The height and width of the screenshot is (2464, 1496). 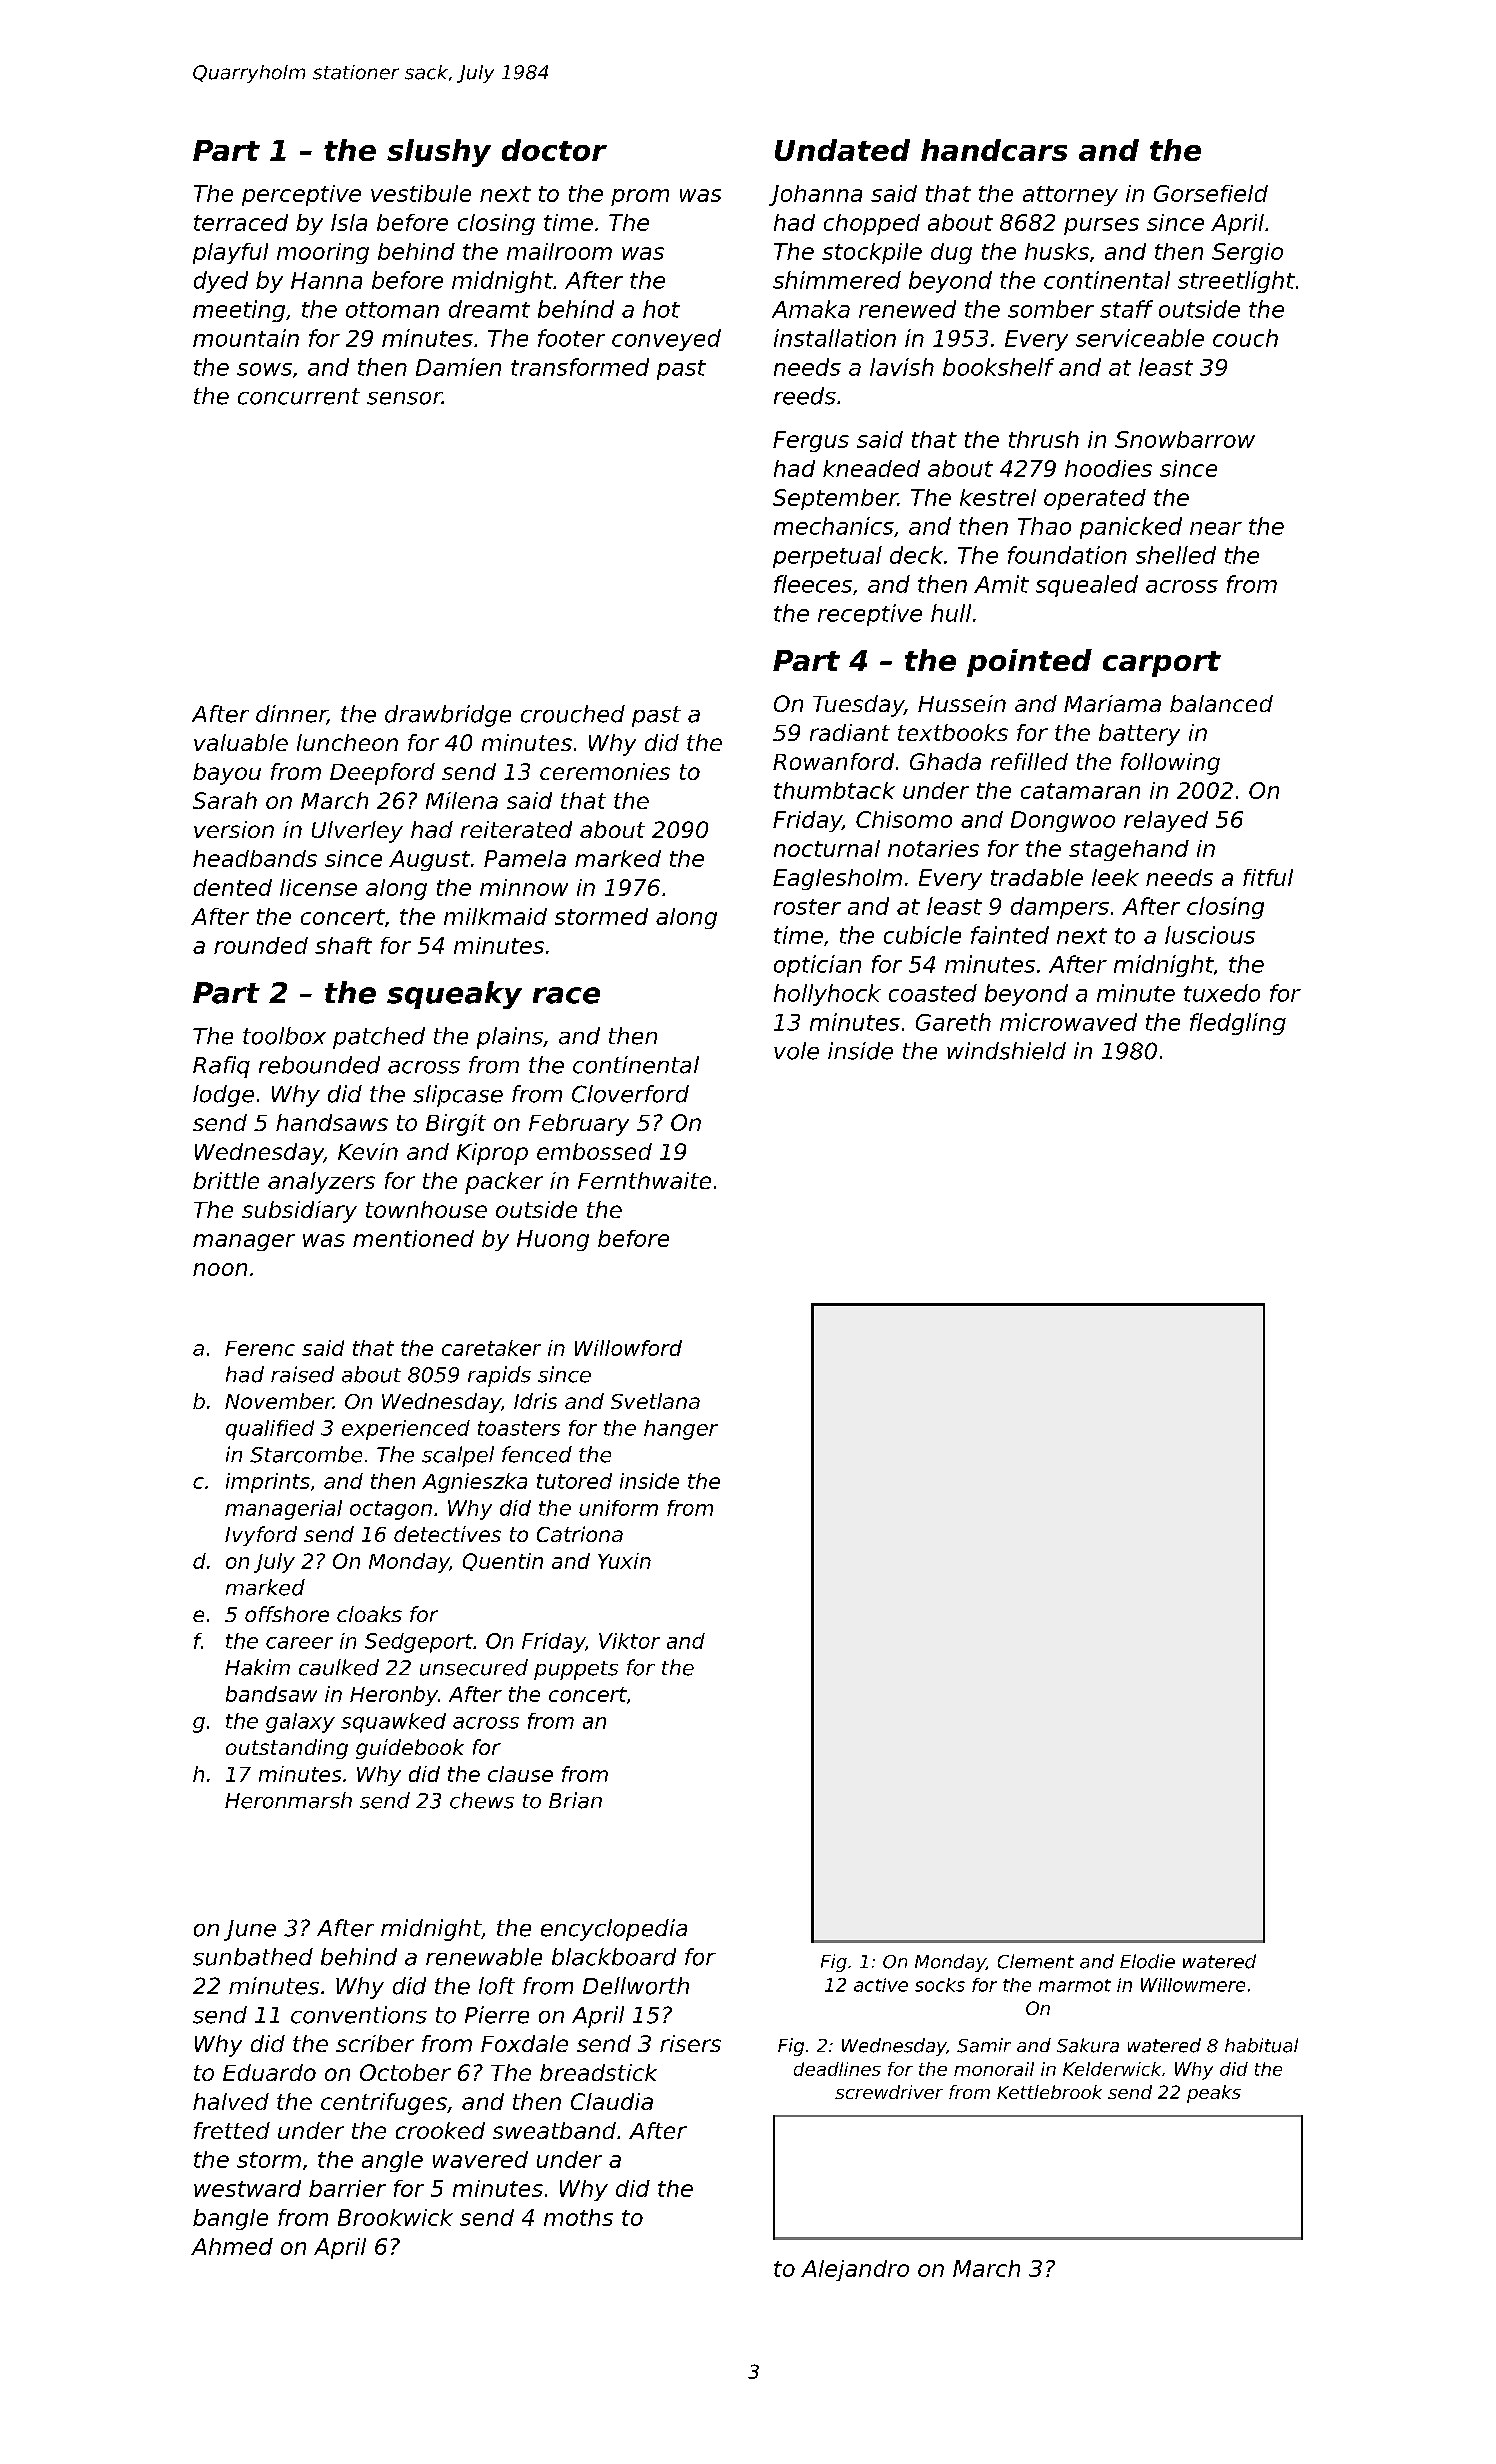 I want to click on plains, so click(x=510, y=1038).
